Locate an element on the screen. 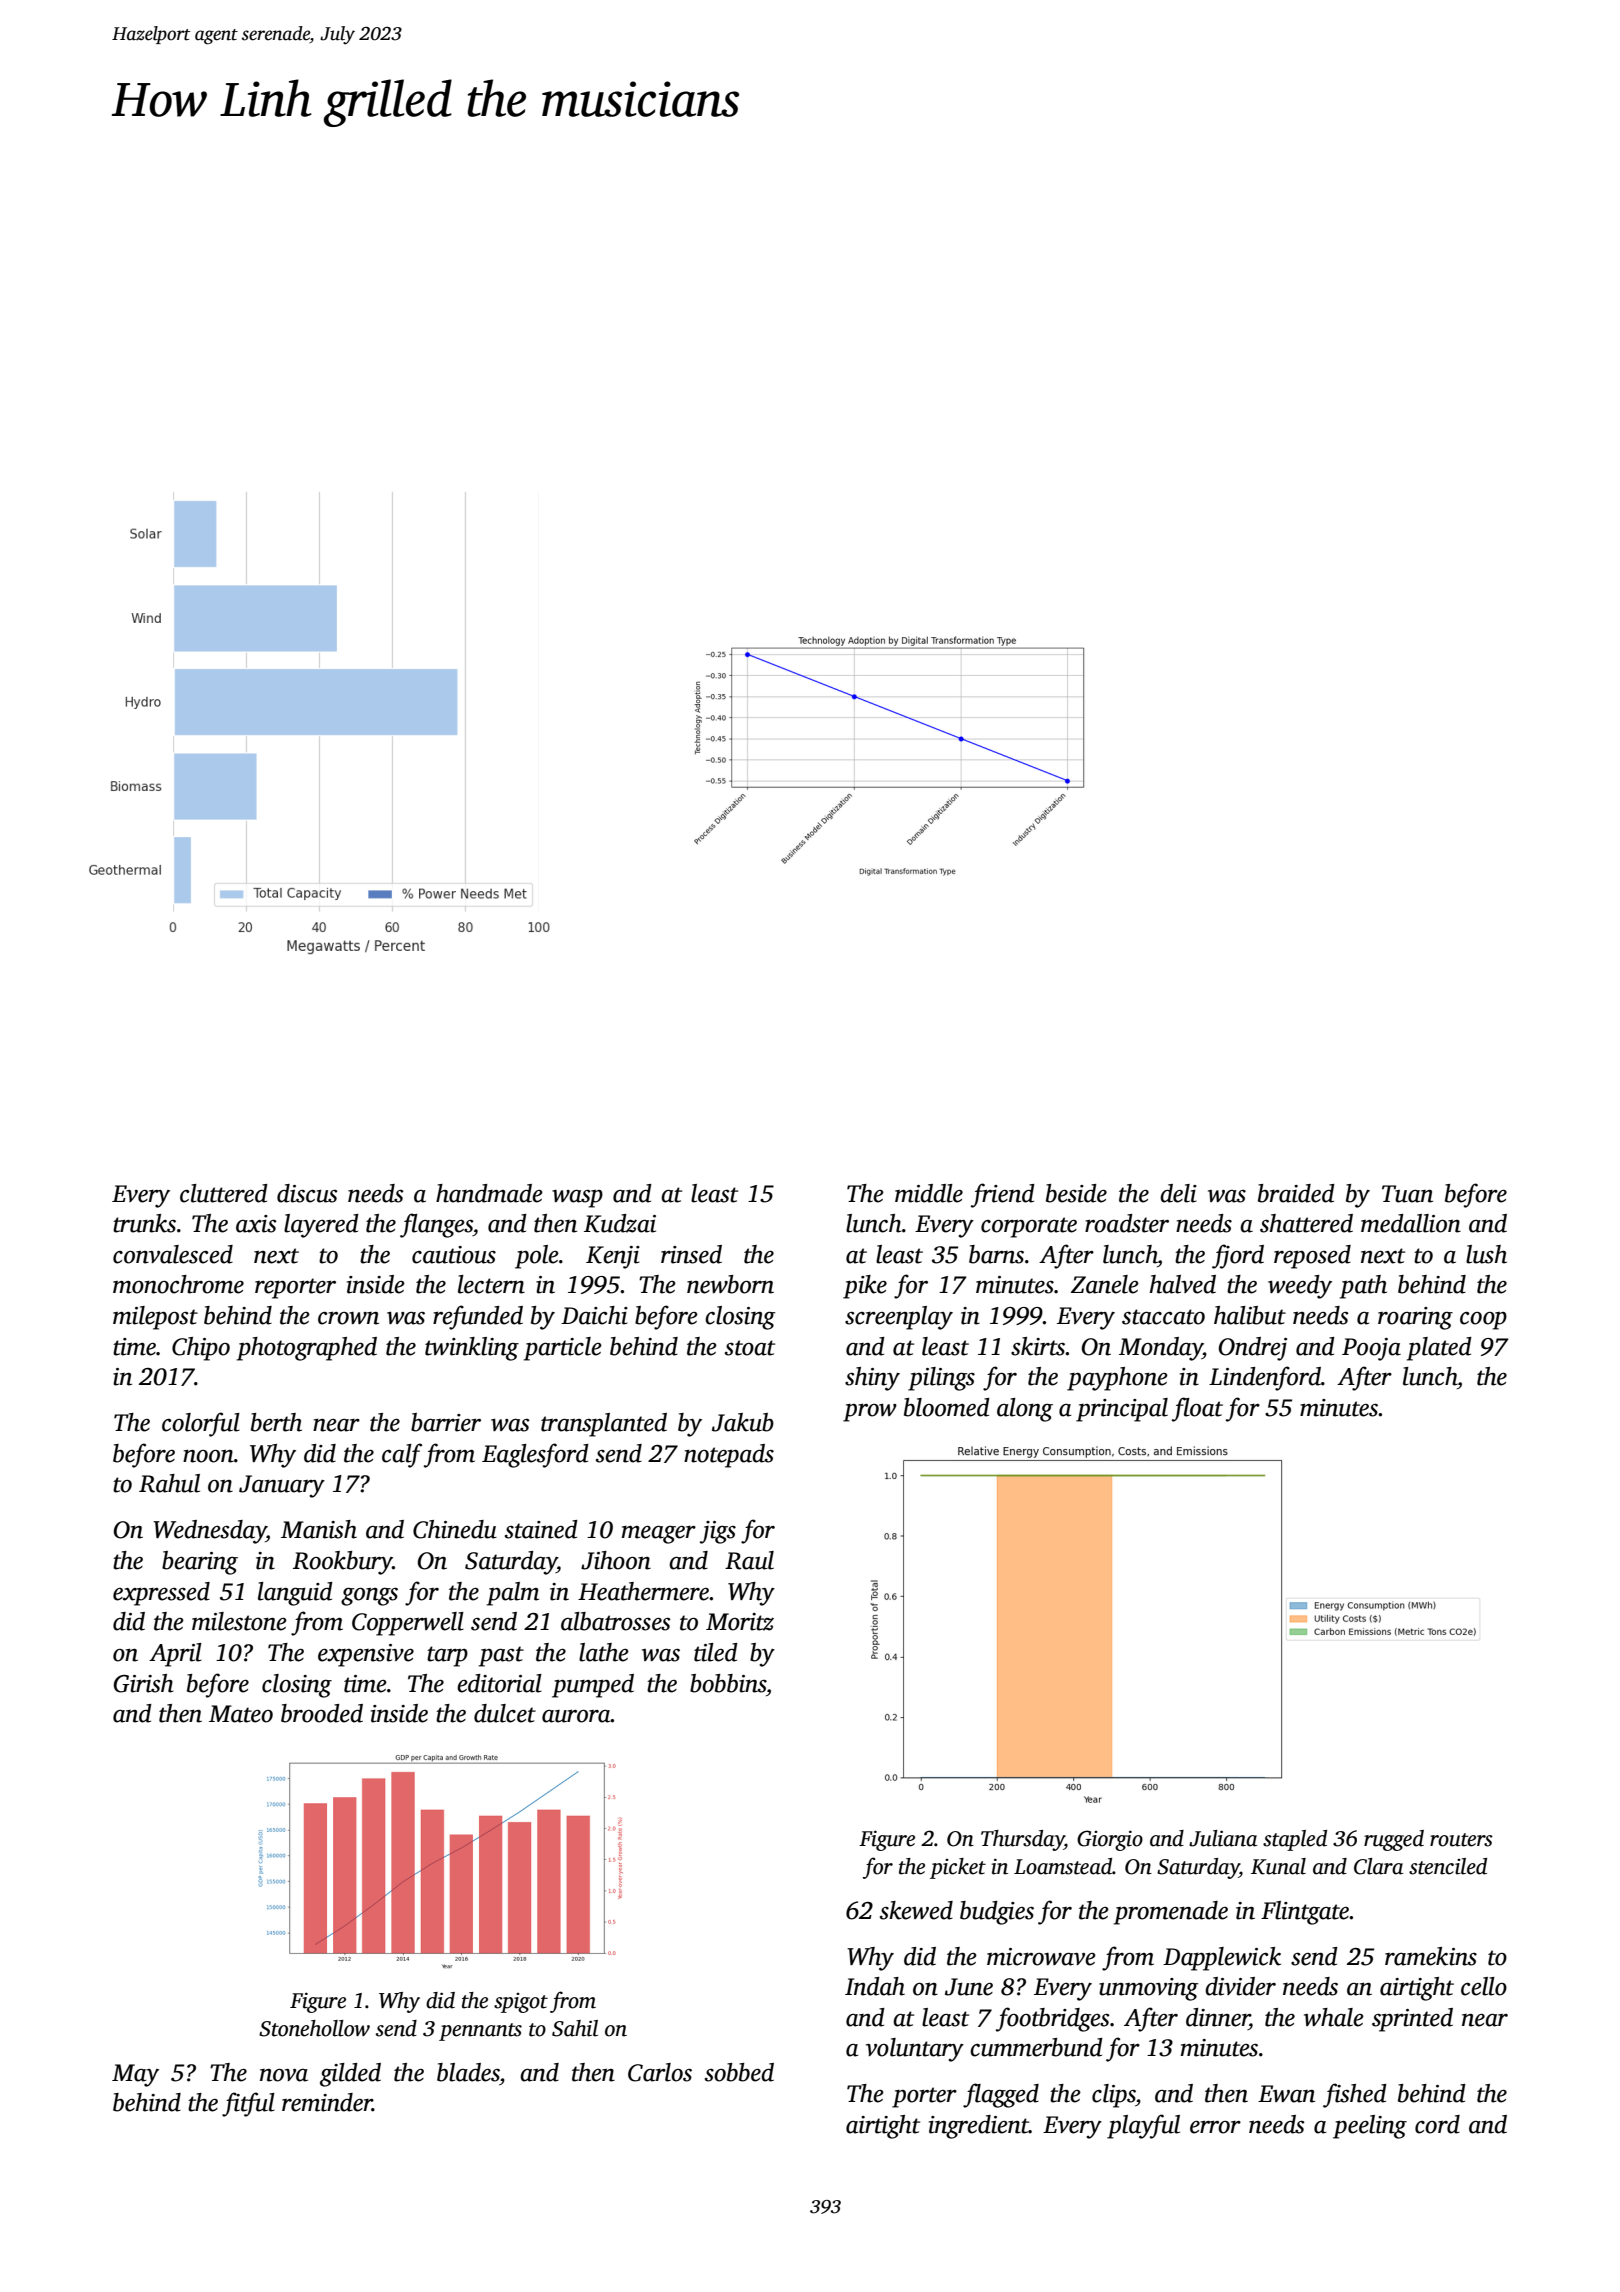 This screenshot has height=2292, width=1620. deli is located at coordinates (1178, 1193).
